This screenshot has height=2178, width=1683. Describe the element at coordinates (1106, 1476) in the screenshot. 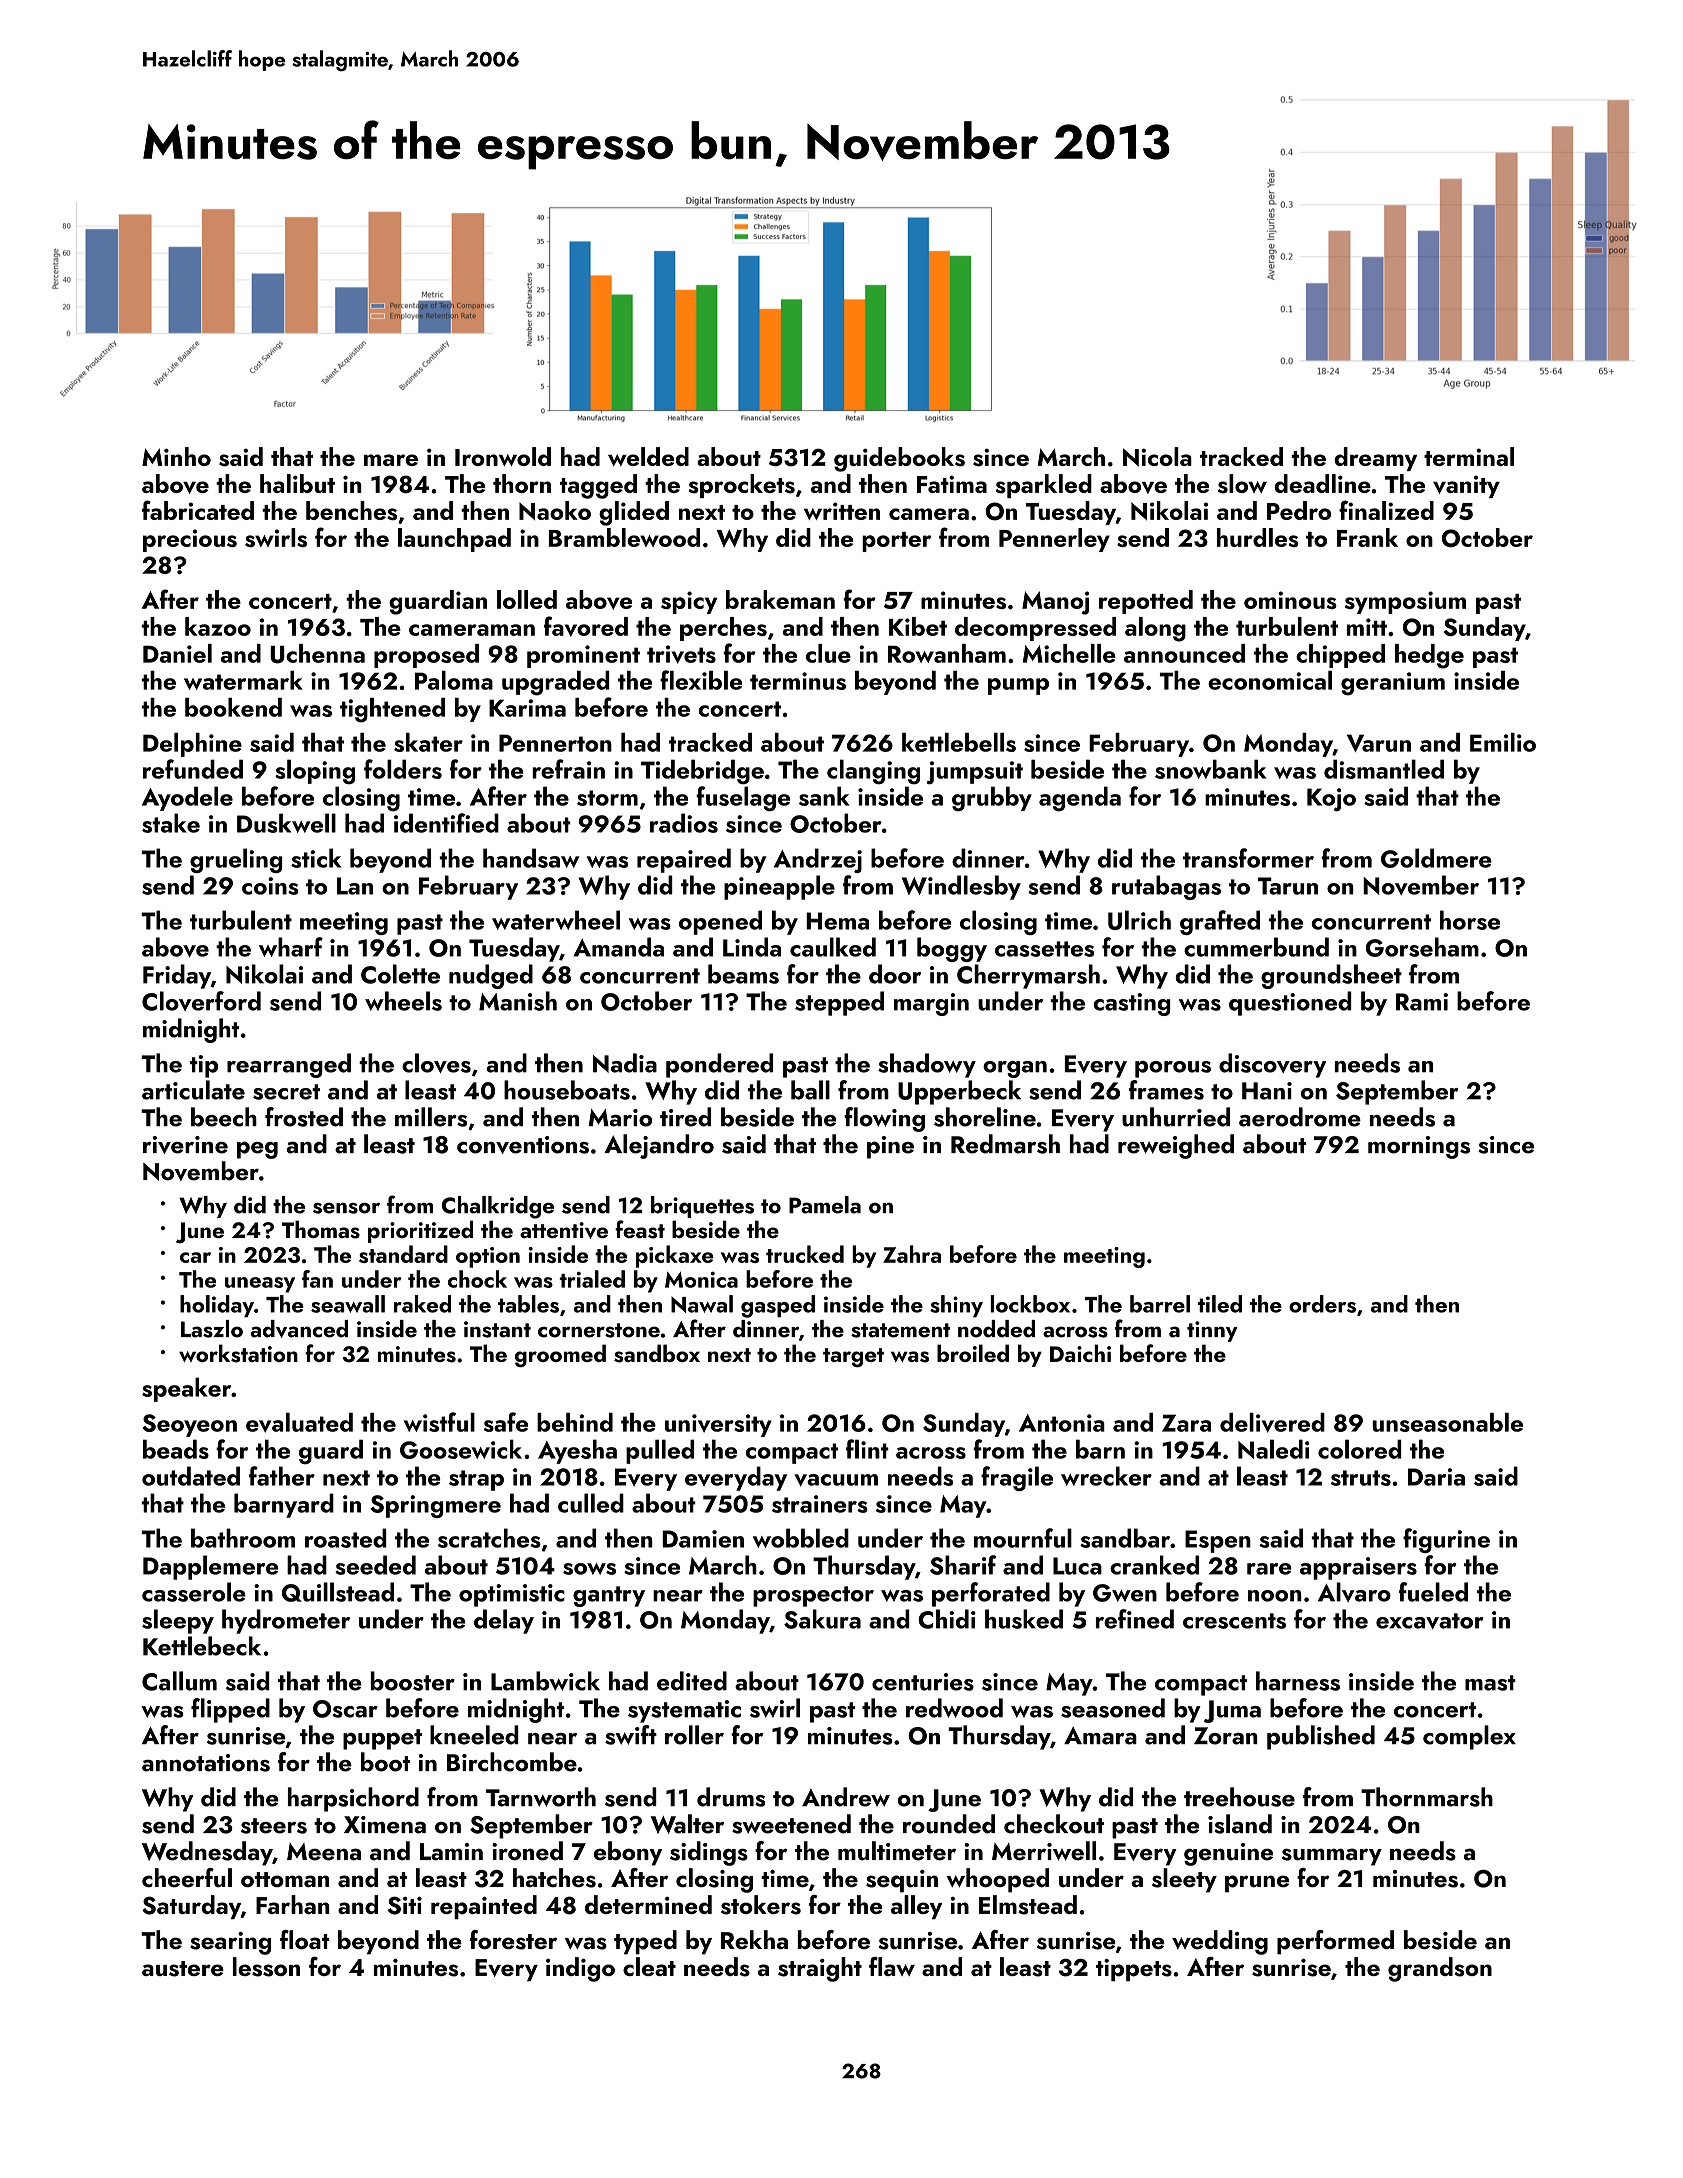

I see `wrecker` at that location.
